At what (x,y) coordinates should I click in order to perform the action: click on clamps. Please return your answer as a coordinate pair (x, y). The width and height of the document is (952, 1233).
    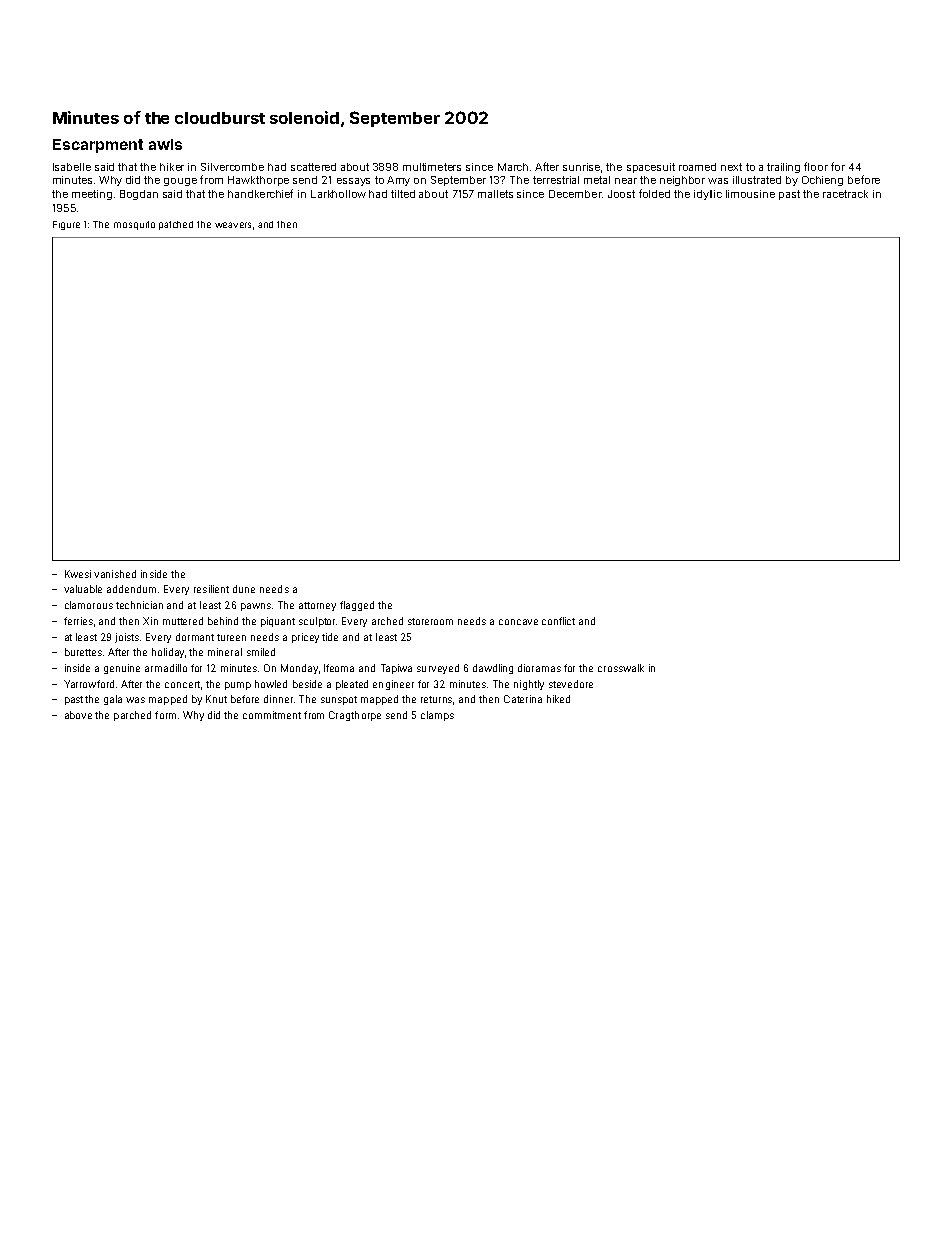
    Looking at the image, I should click on (437, 716).
